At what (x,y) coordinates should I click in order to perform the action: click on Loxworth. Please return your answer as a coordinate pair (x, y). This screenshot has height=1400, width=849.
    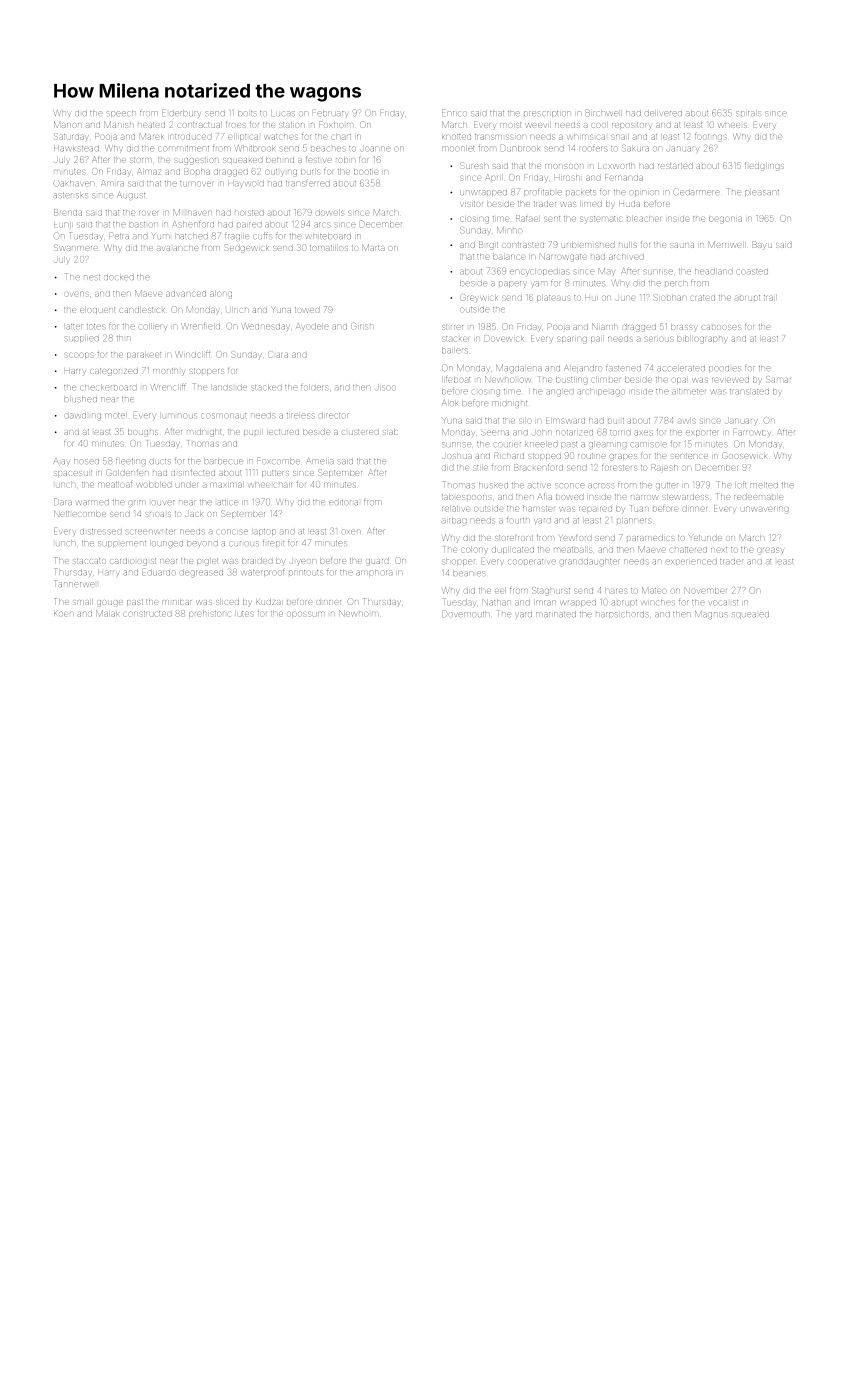
    Looking at the image, I should click on (616, 166).
